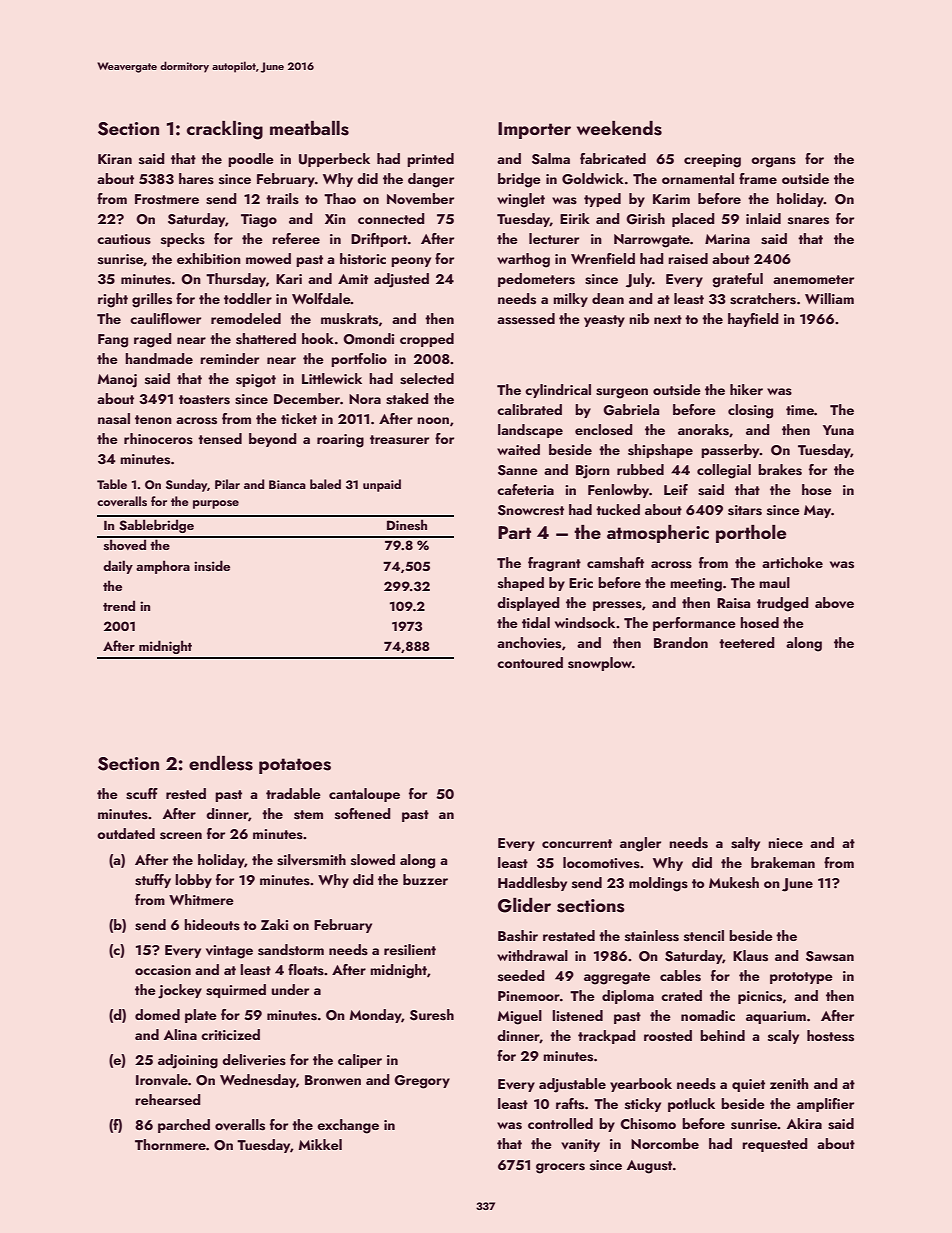 Image resolution: width=952 pixels, height=1233 pixels. What do you see at coordinates (817, 511) in the screenshot?
I see `May` at bounding box center [817, 511].
